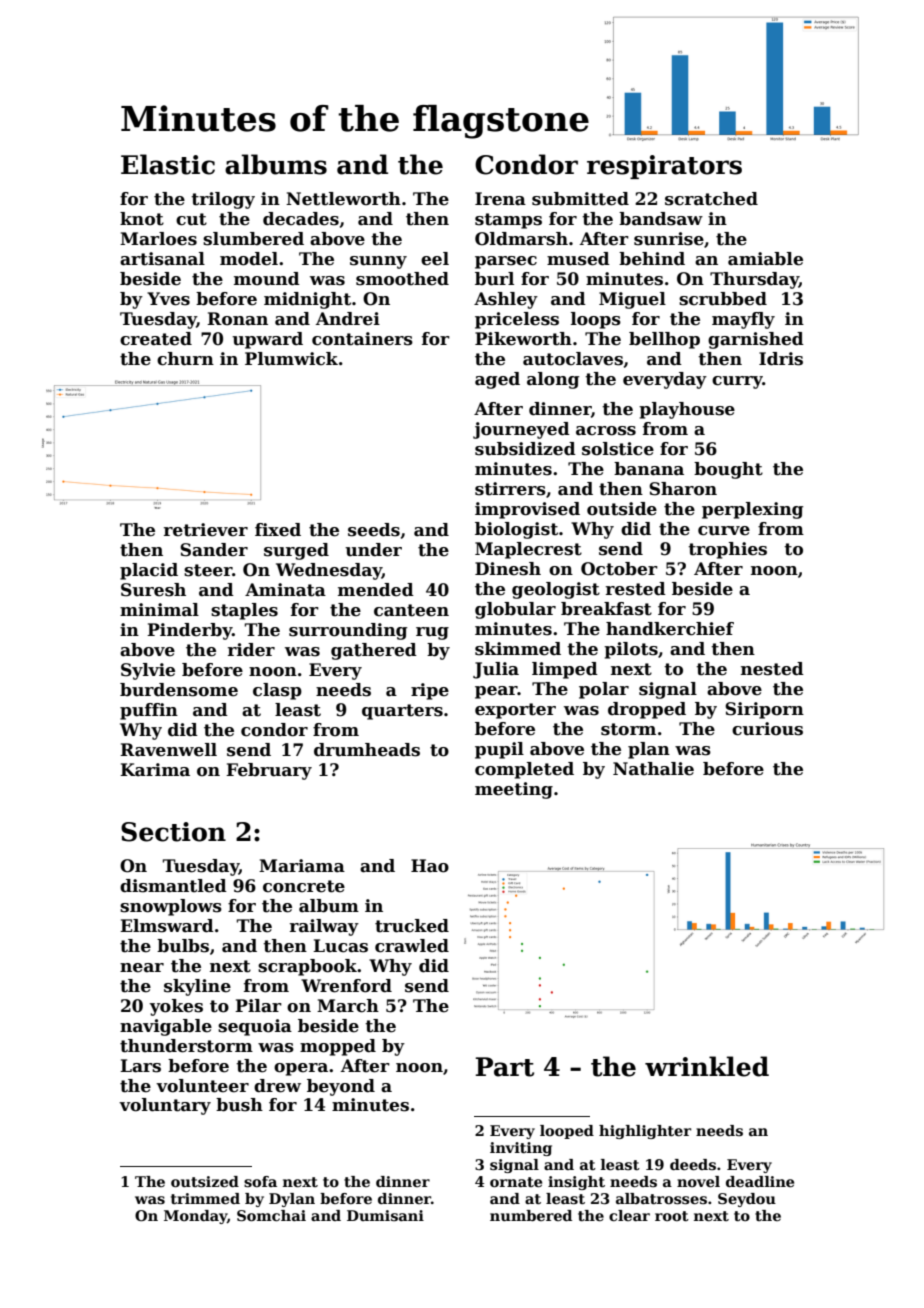 The image size is (924, 1308). I want to click on Irena, so click(500, 199).
